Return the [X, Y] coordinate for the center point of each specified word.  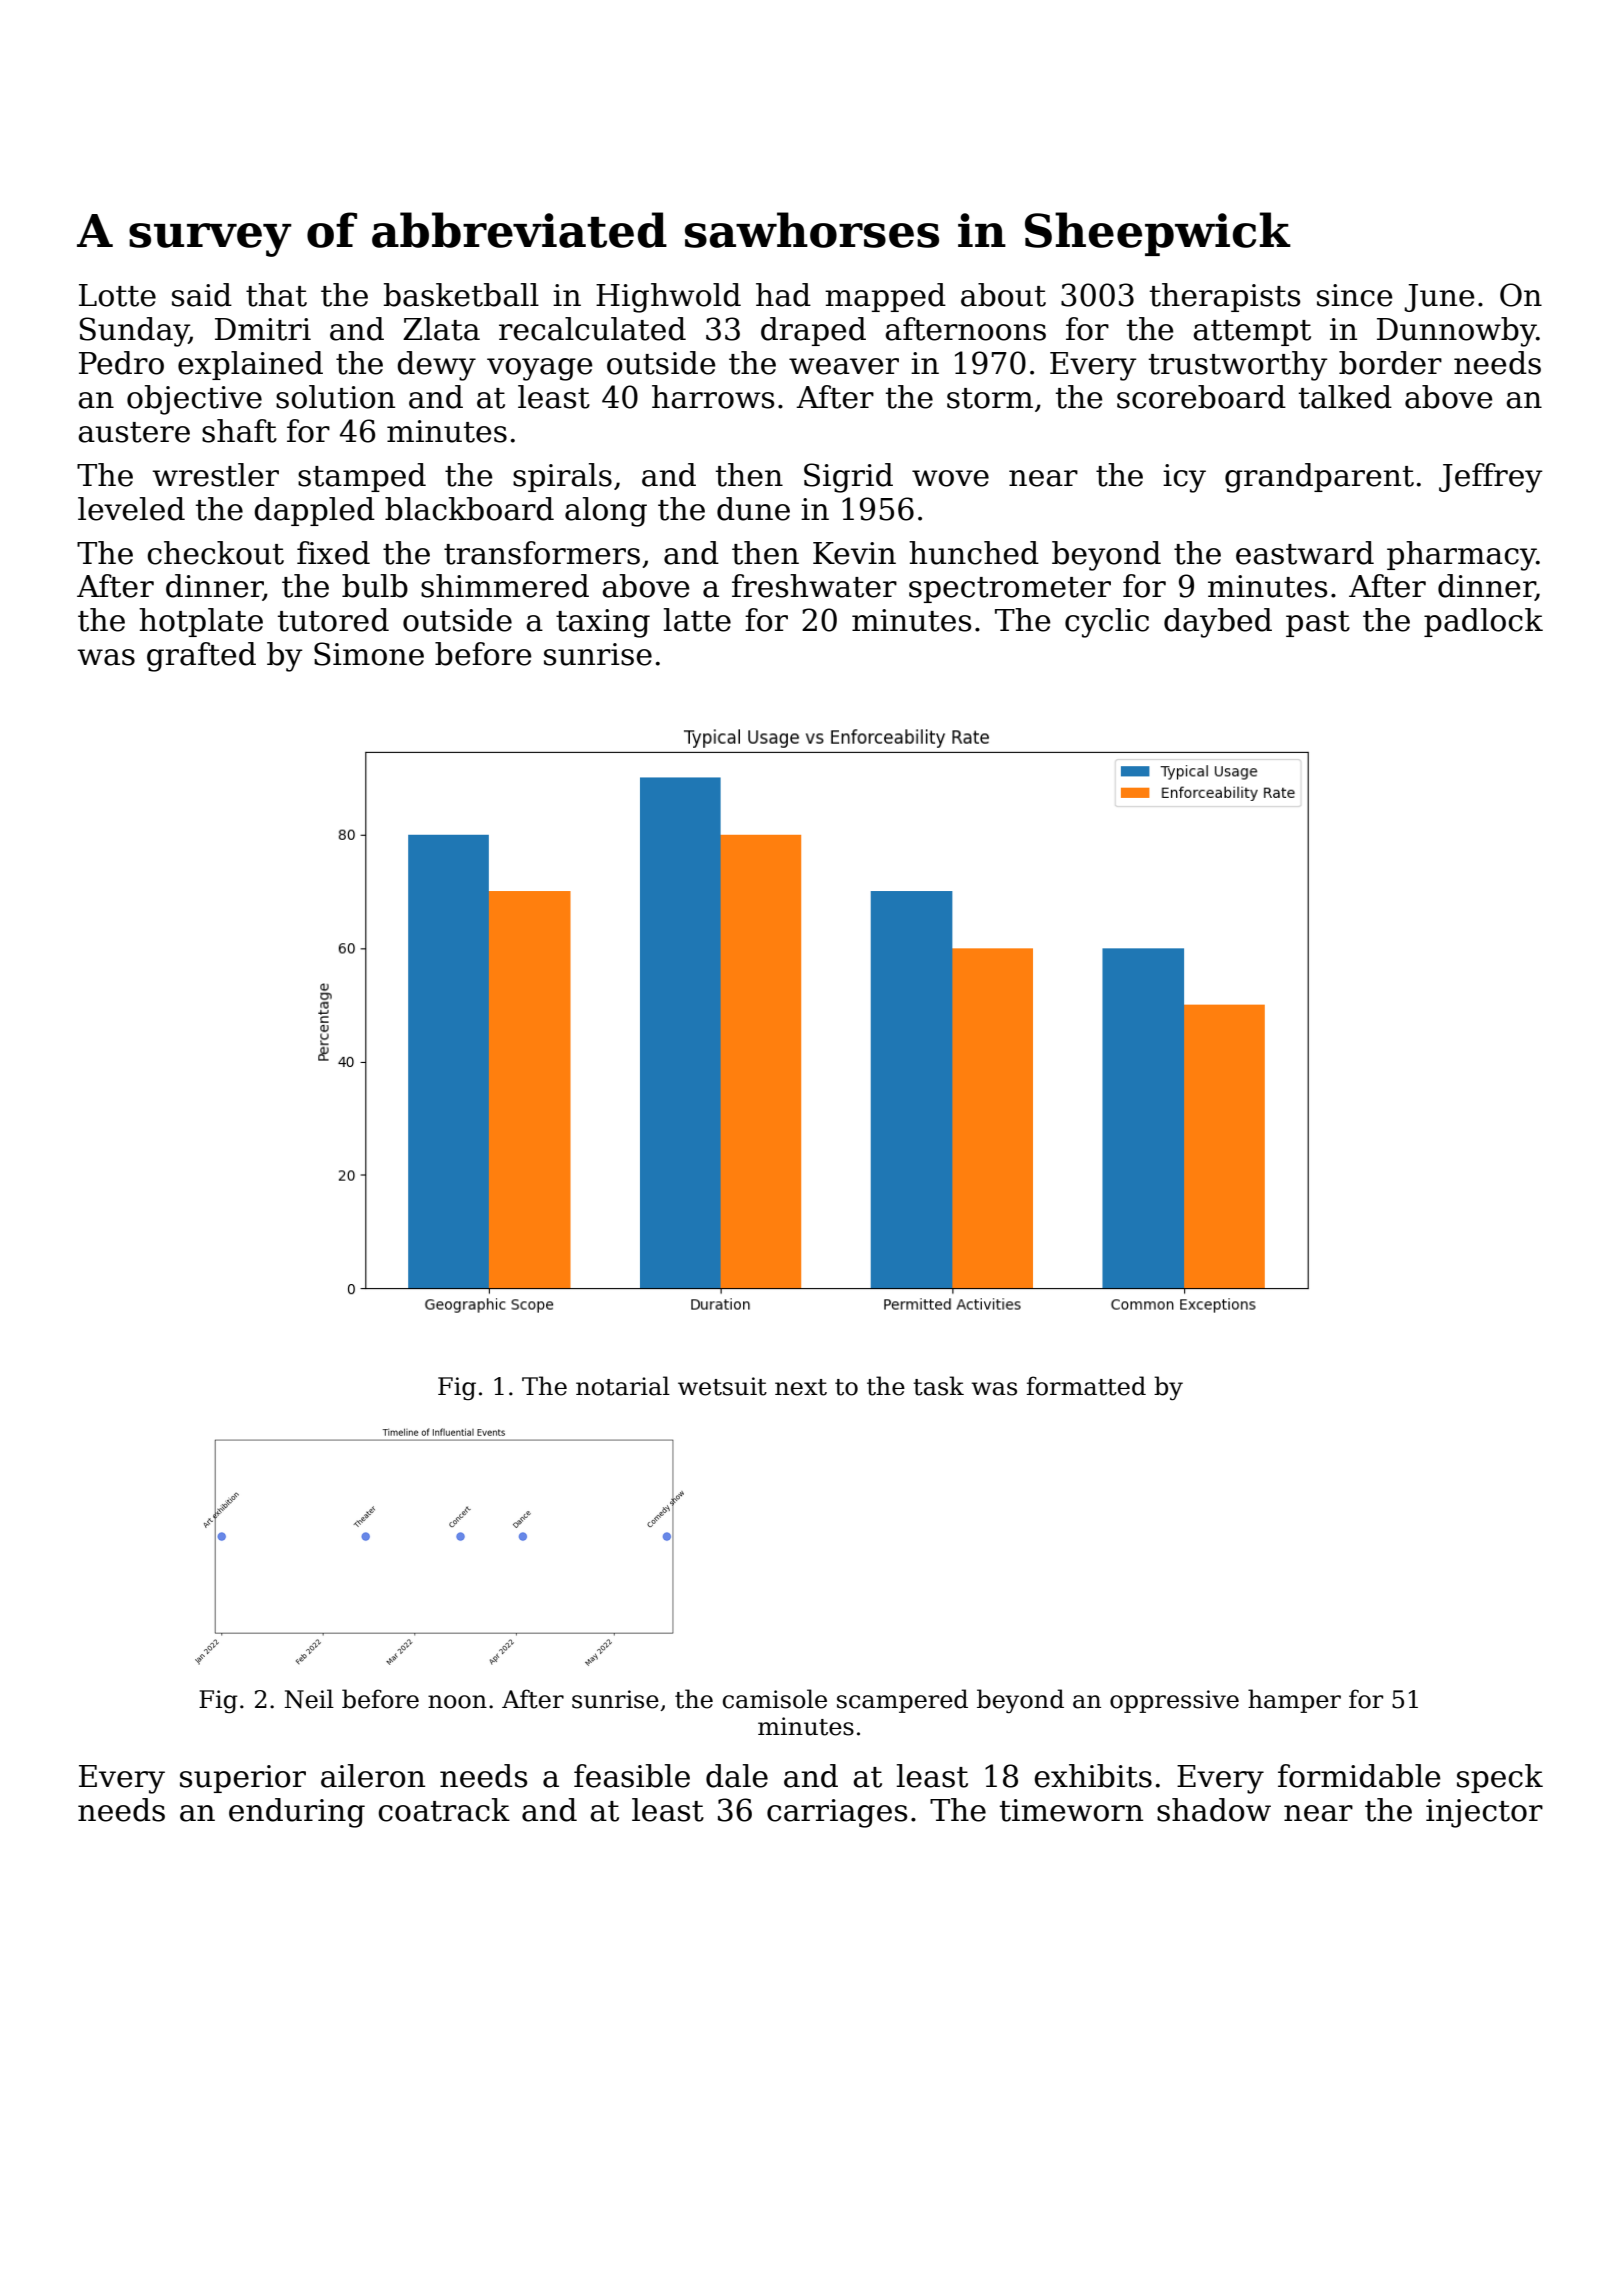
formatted [1086, 1386]
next [801, 1387]
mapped [885, 297]
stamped [362, 477]
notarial [623, 1386]
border [1390, 363]
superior [243, 1779]
